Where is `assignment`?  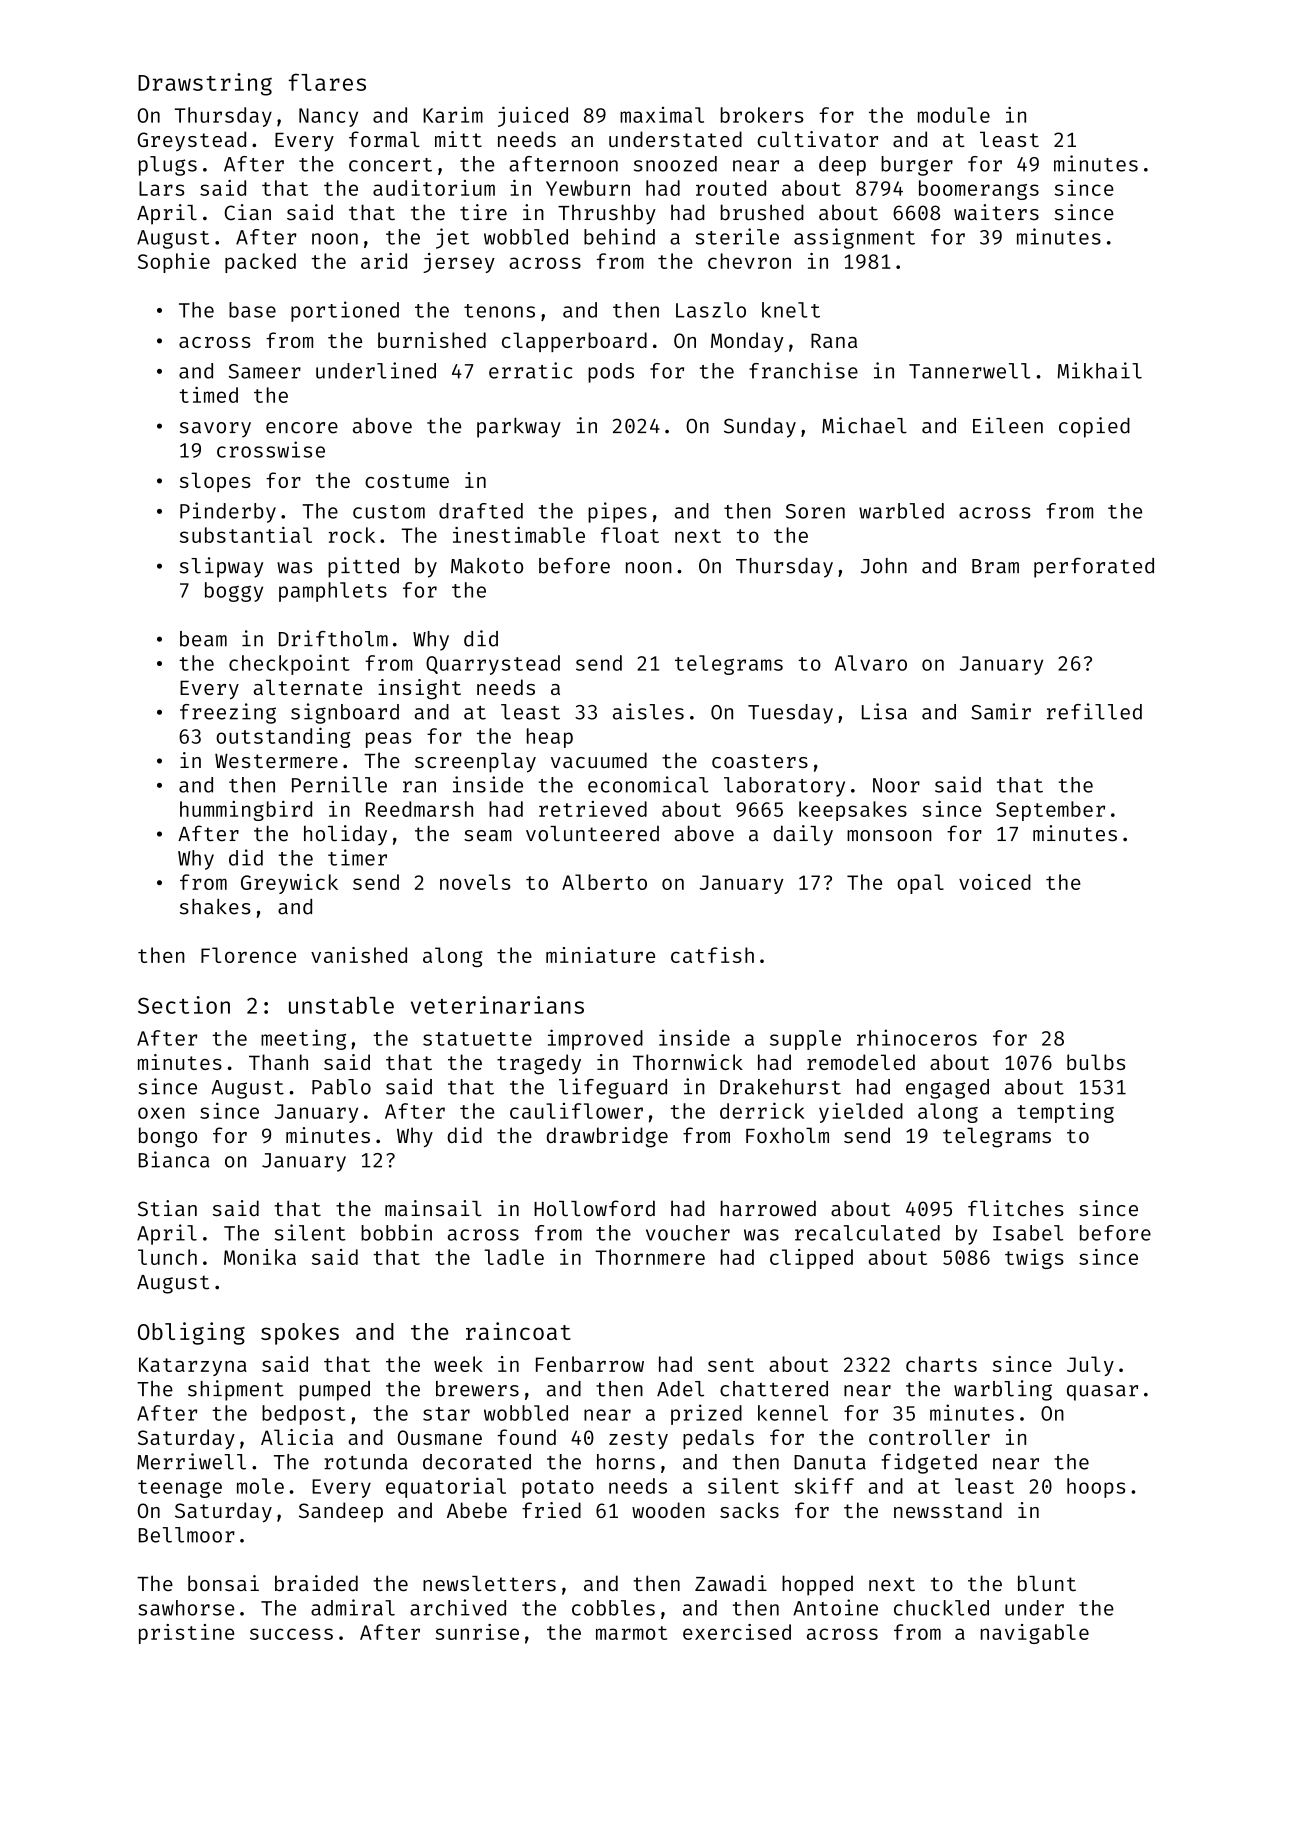 assignment is located at coordinates (854, 238).
